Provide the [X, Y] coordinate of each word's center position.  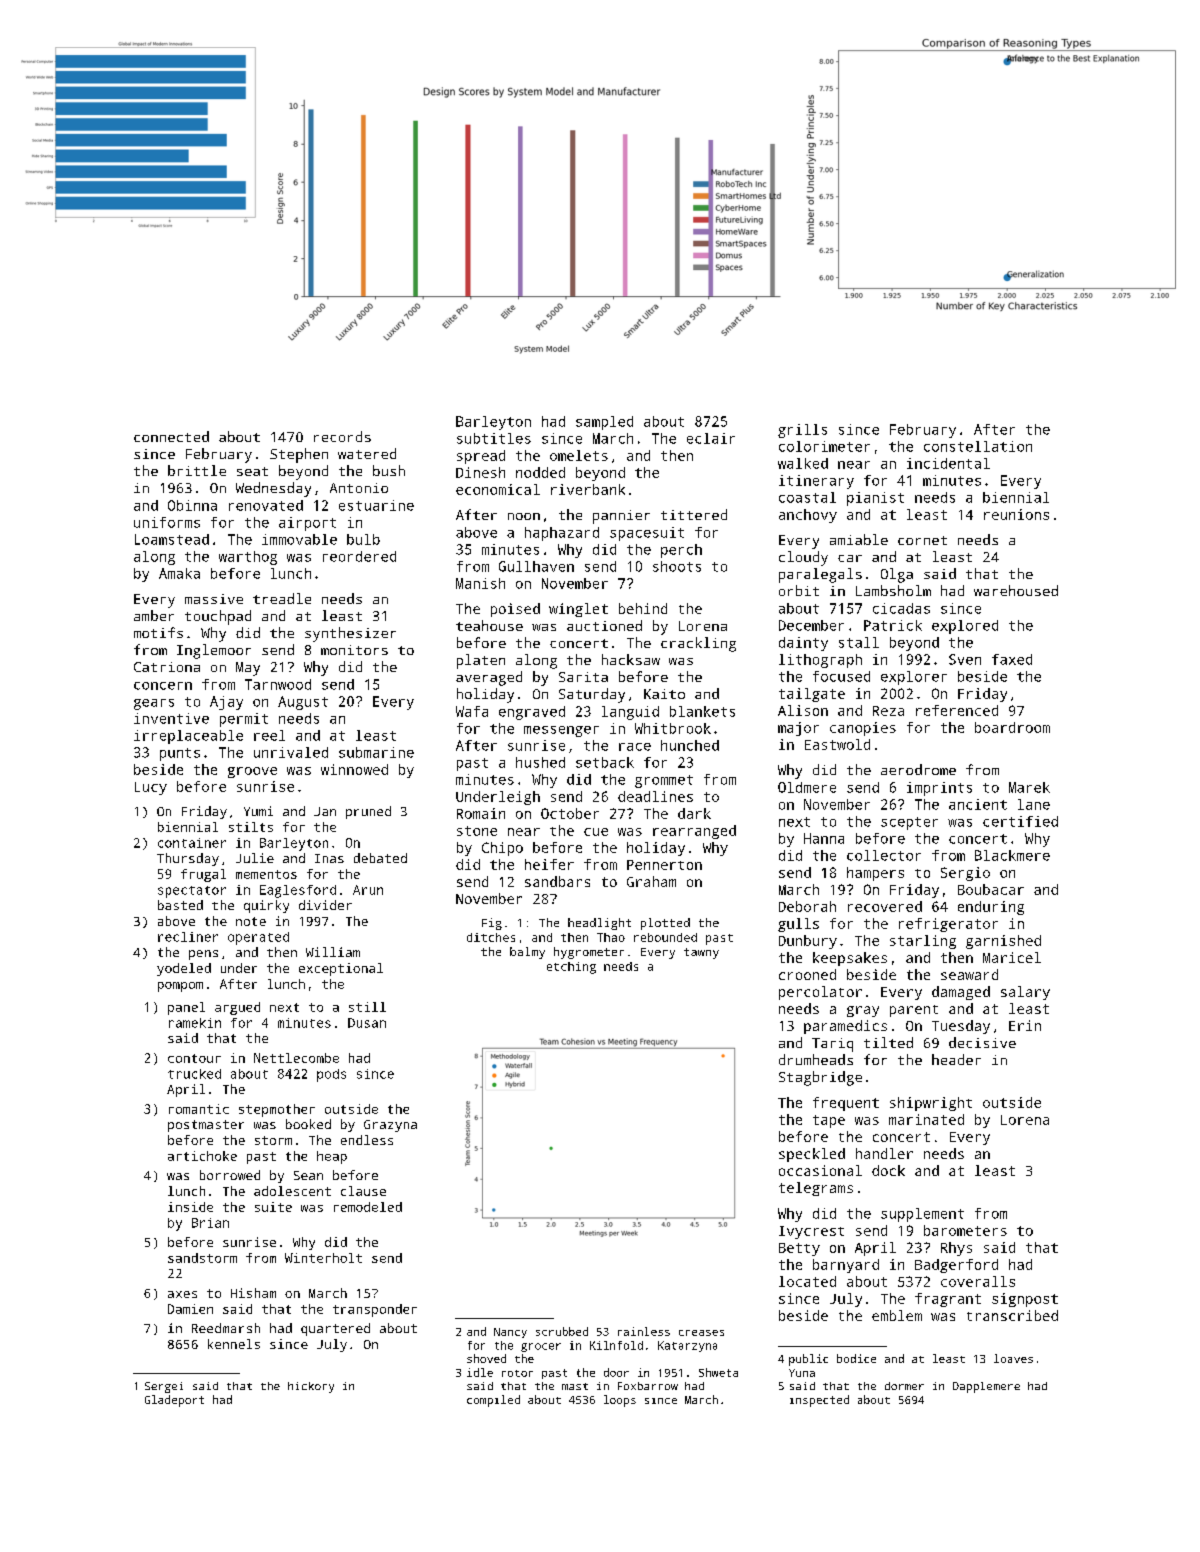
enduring [991, 908]
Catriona [167, 667]
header [956, 1059]
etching [571, 968]
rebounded [665, 937]
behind [643, 608]
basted [180, 905]
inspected [819, 1401]
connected [171, 436]
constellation [978, 446]
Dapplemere [986, 1387]
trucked [194, 1074]
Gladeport [174, 1401]
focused [841, 676]
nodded [540, 472]
